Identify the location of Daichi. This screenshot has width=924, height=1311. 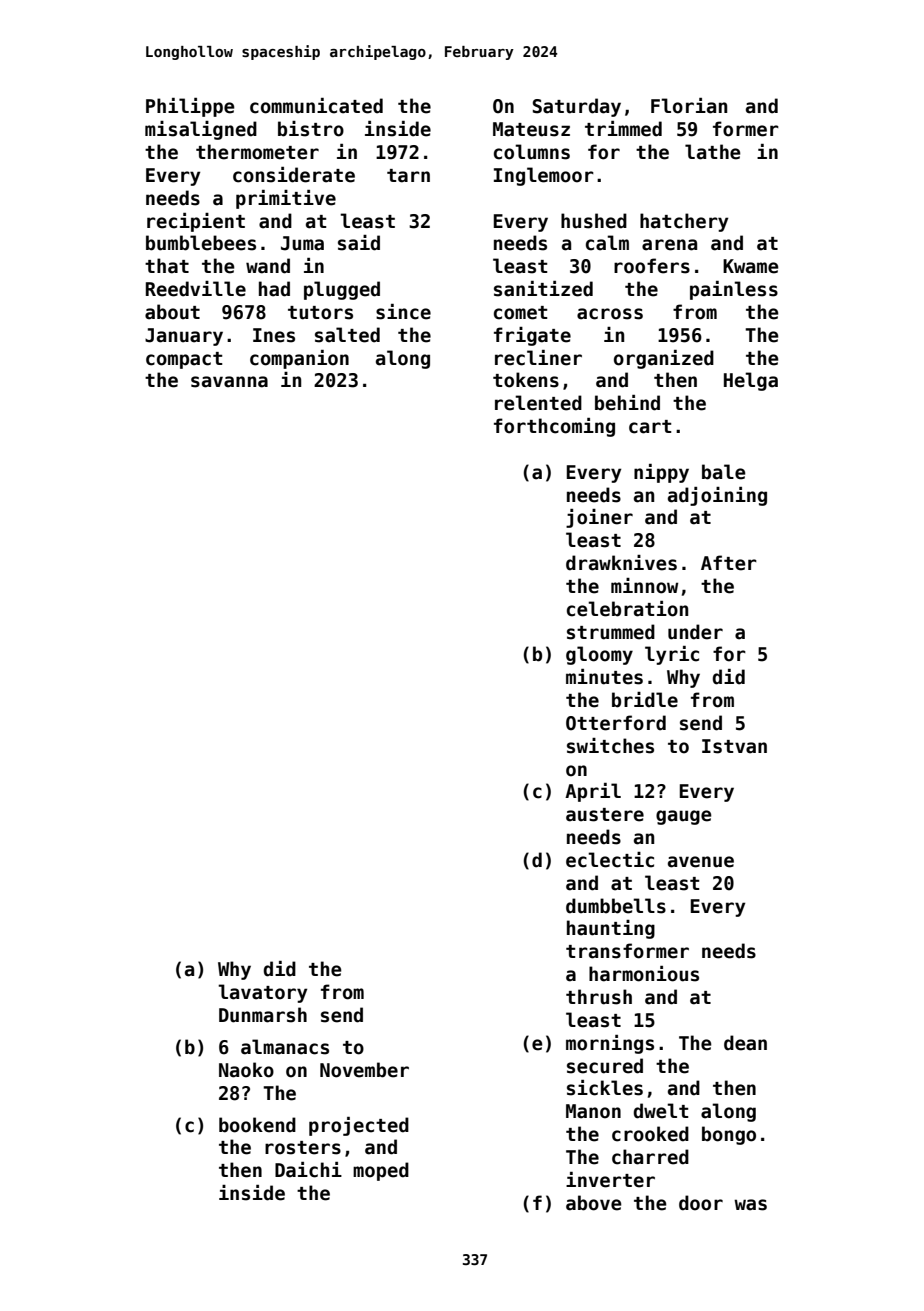
(308, 1170).
